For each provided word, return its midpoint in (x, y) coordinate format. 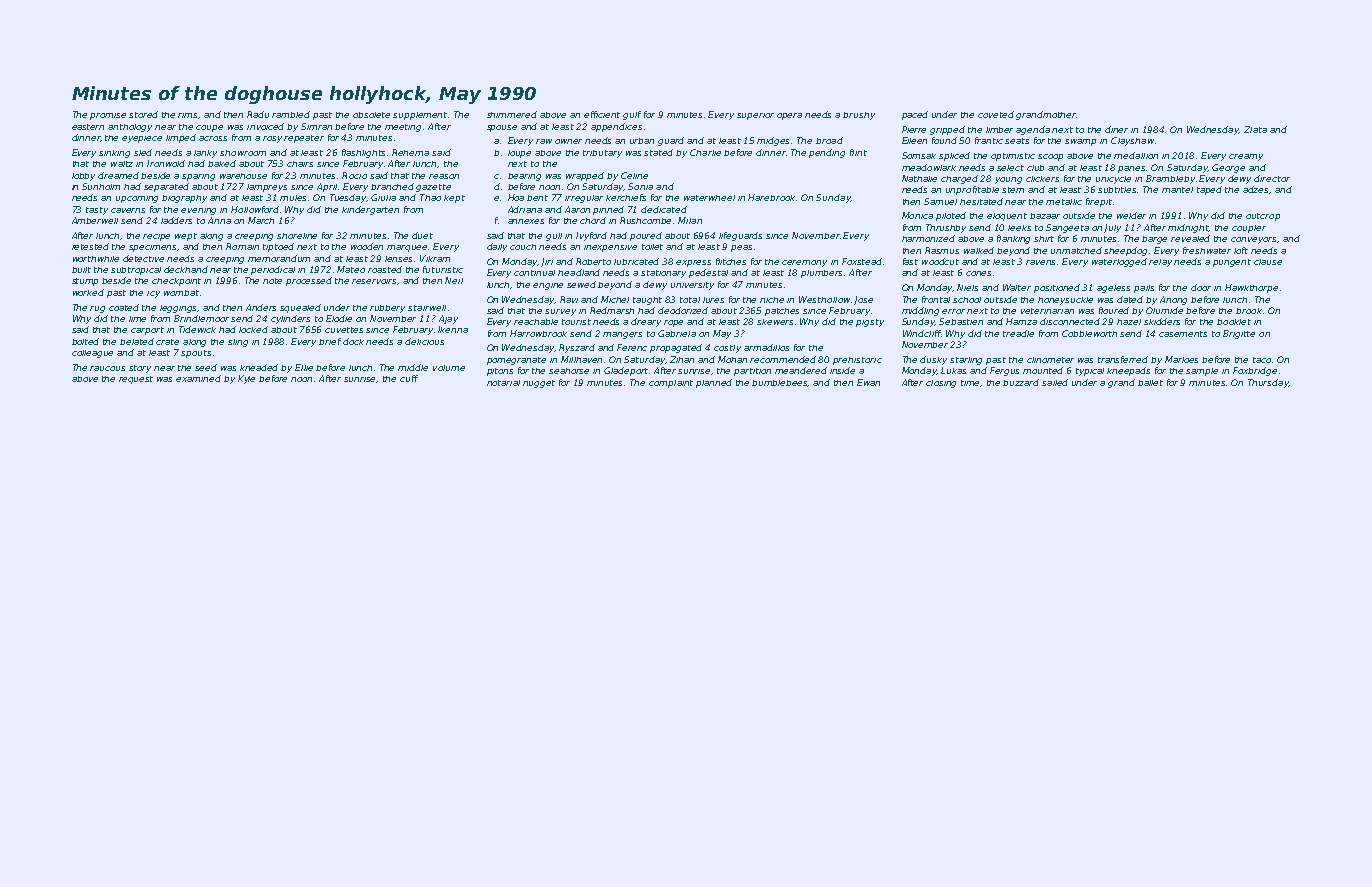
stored (143, 114)
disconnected (1070, 321)
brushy (859, 116)
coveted (996, 114)
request (136, 380)
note (272, 281)
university (692, 286)
